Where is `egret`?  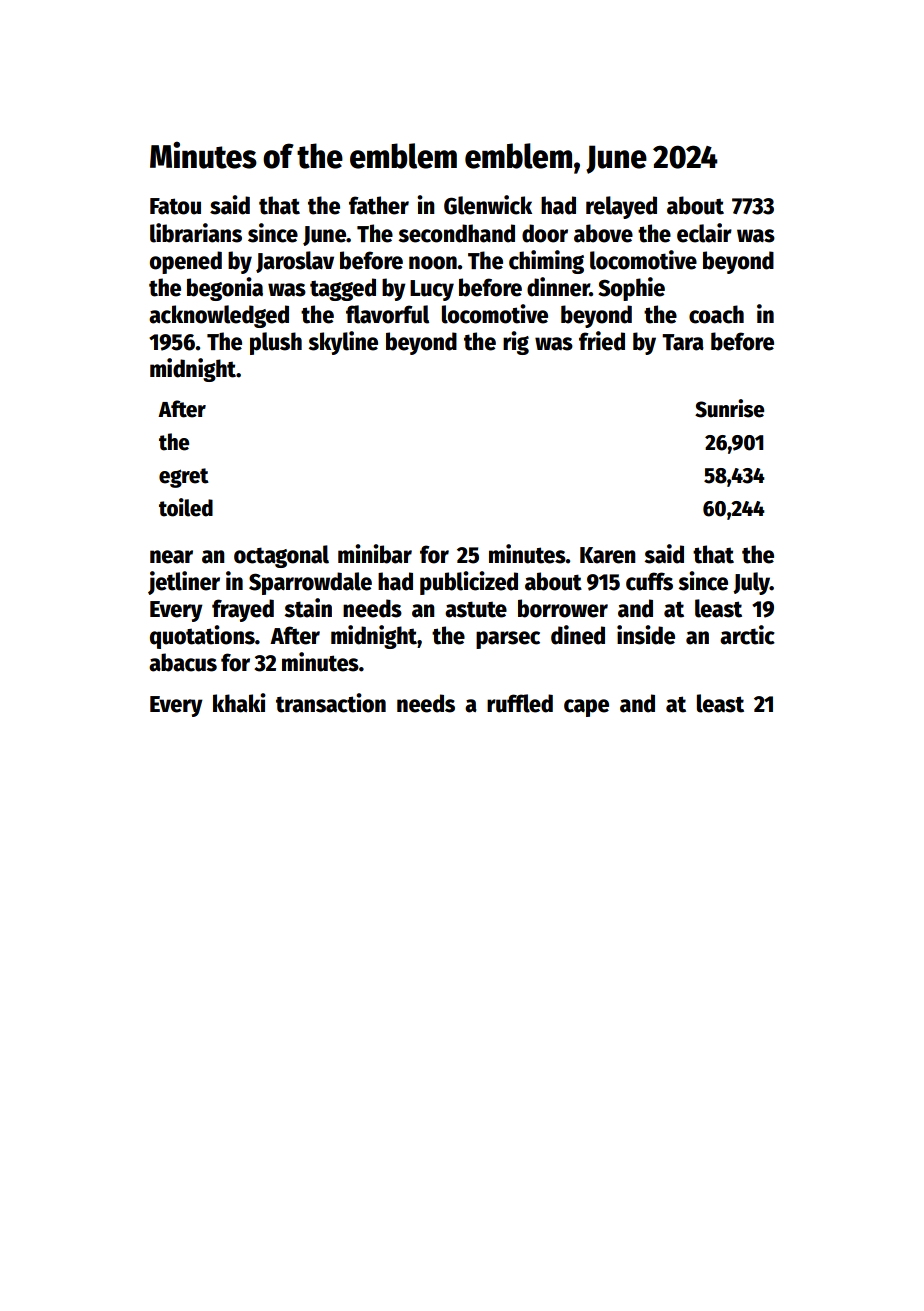
egret is located at coordinates (184, 478).
